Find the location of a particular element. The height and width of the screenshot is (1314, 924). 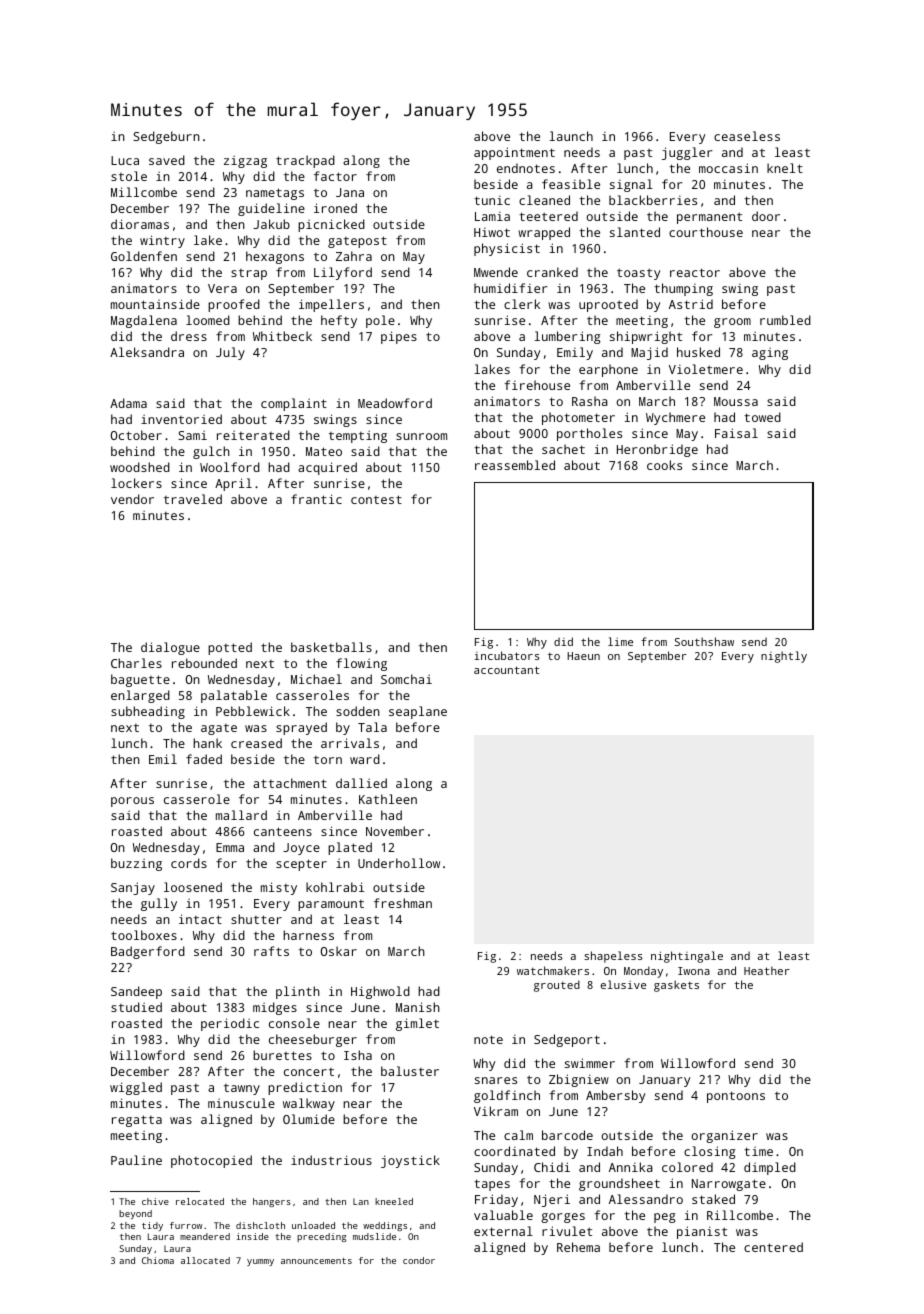

trackpad is located at coordinates (305, 161).
